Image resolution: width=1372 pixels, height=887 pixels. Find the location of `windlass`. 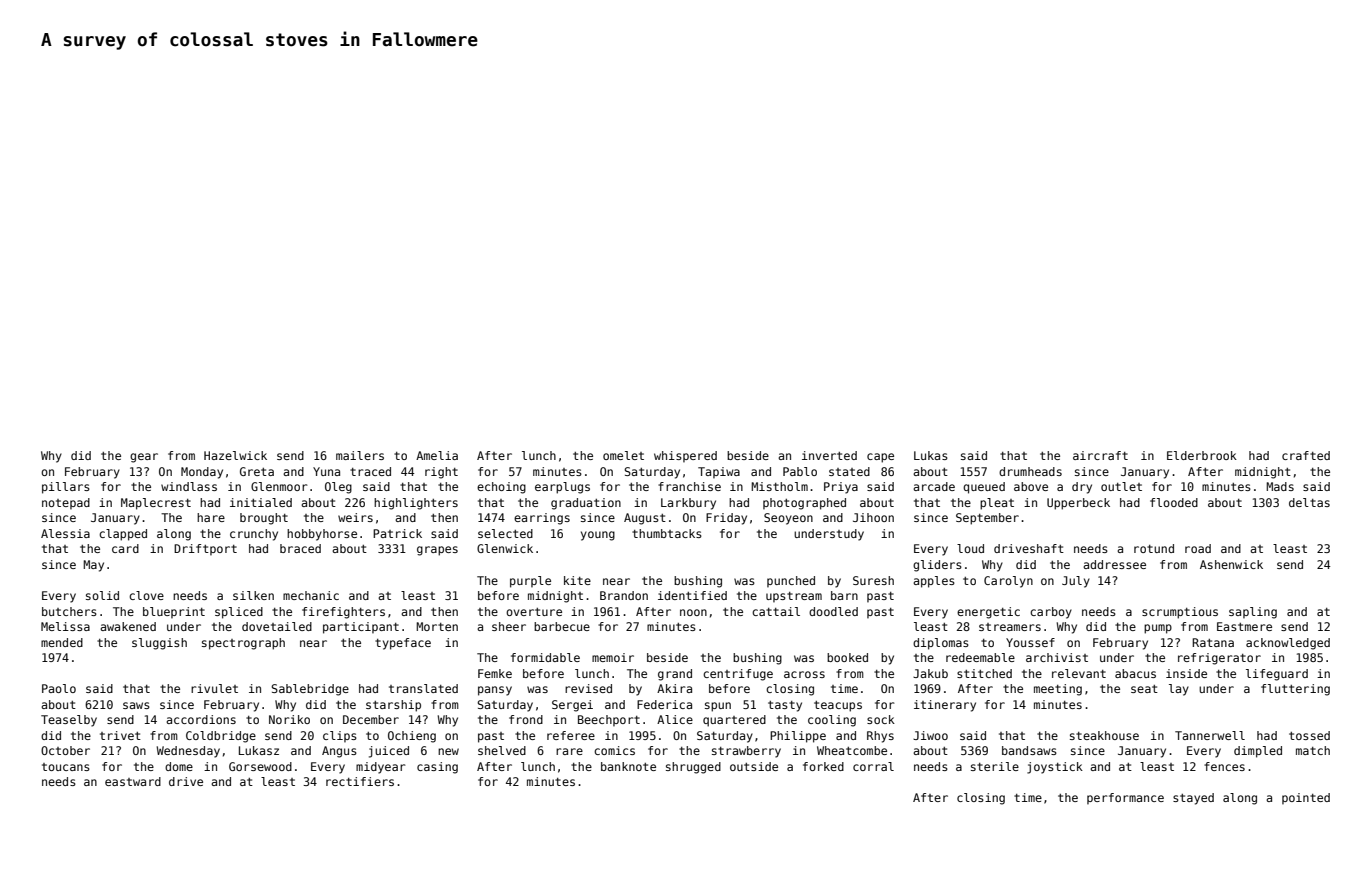

windlass is located at coordinates (189, 486).
